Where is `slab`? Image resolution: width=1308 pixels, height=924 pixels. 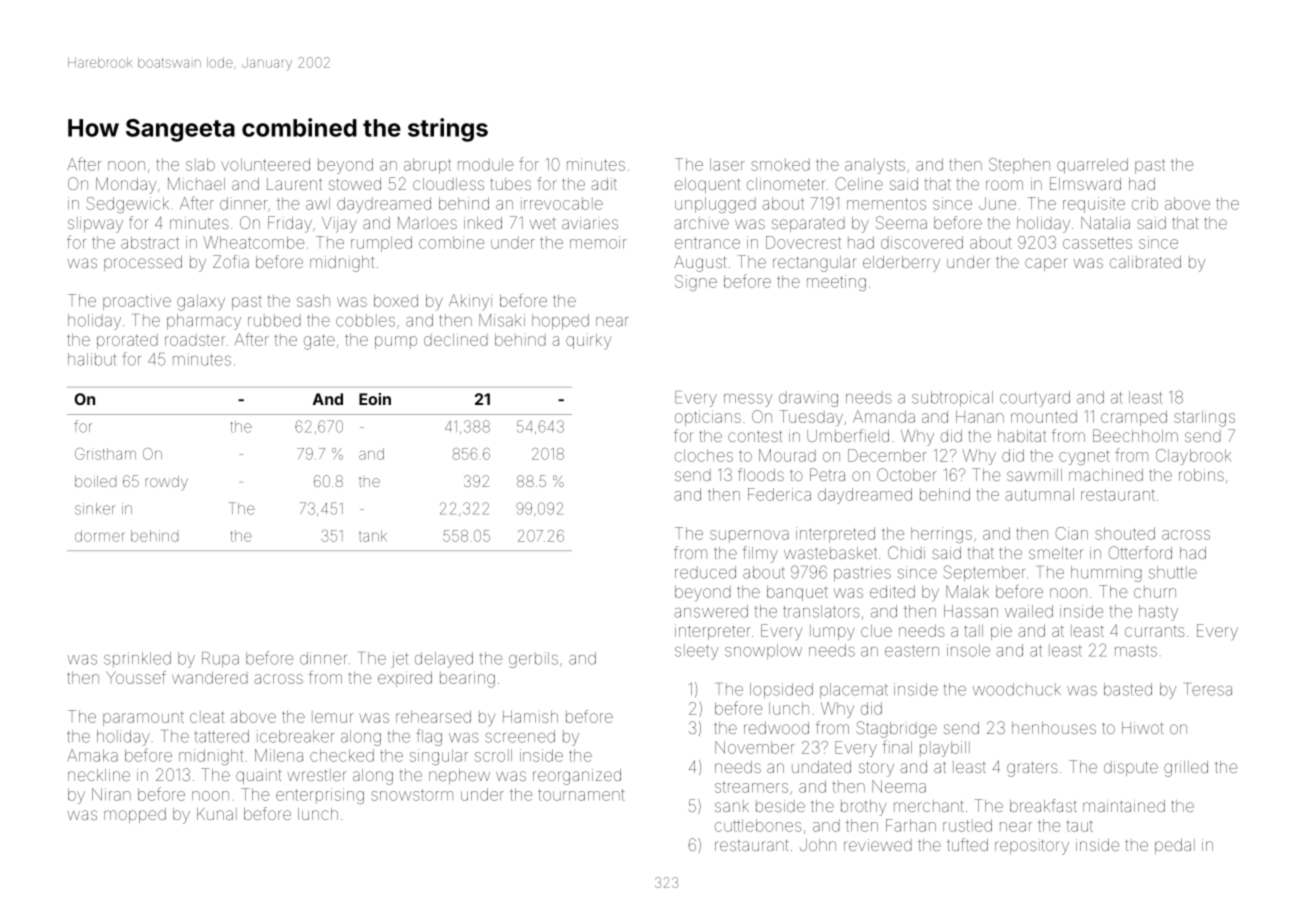 slab is located at coordinates (200, 164).
